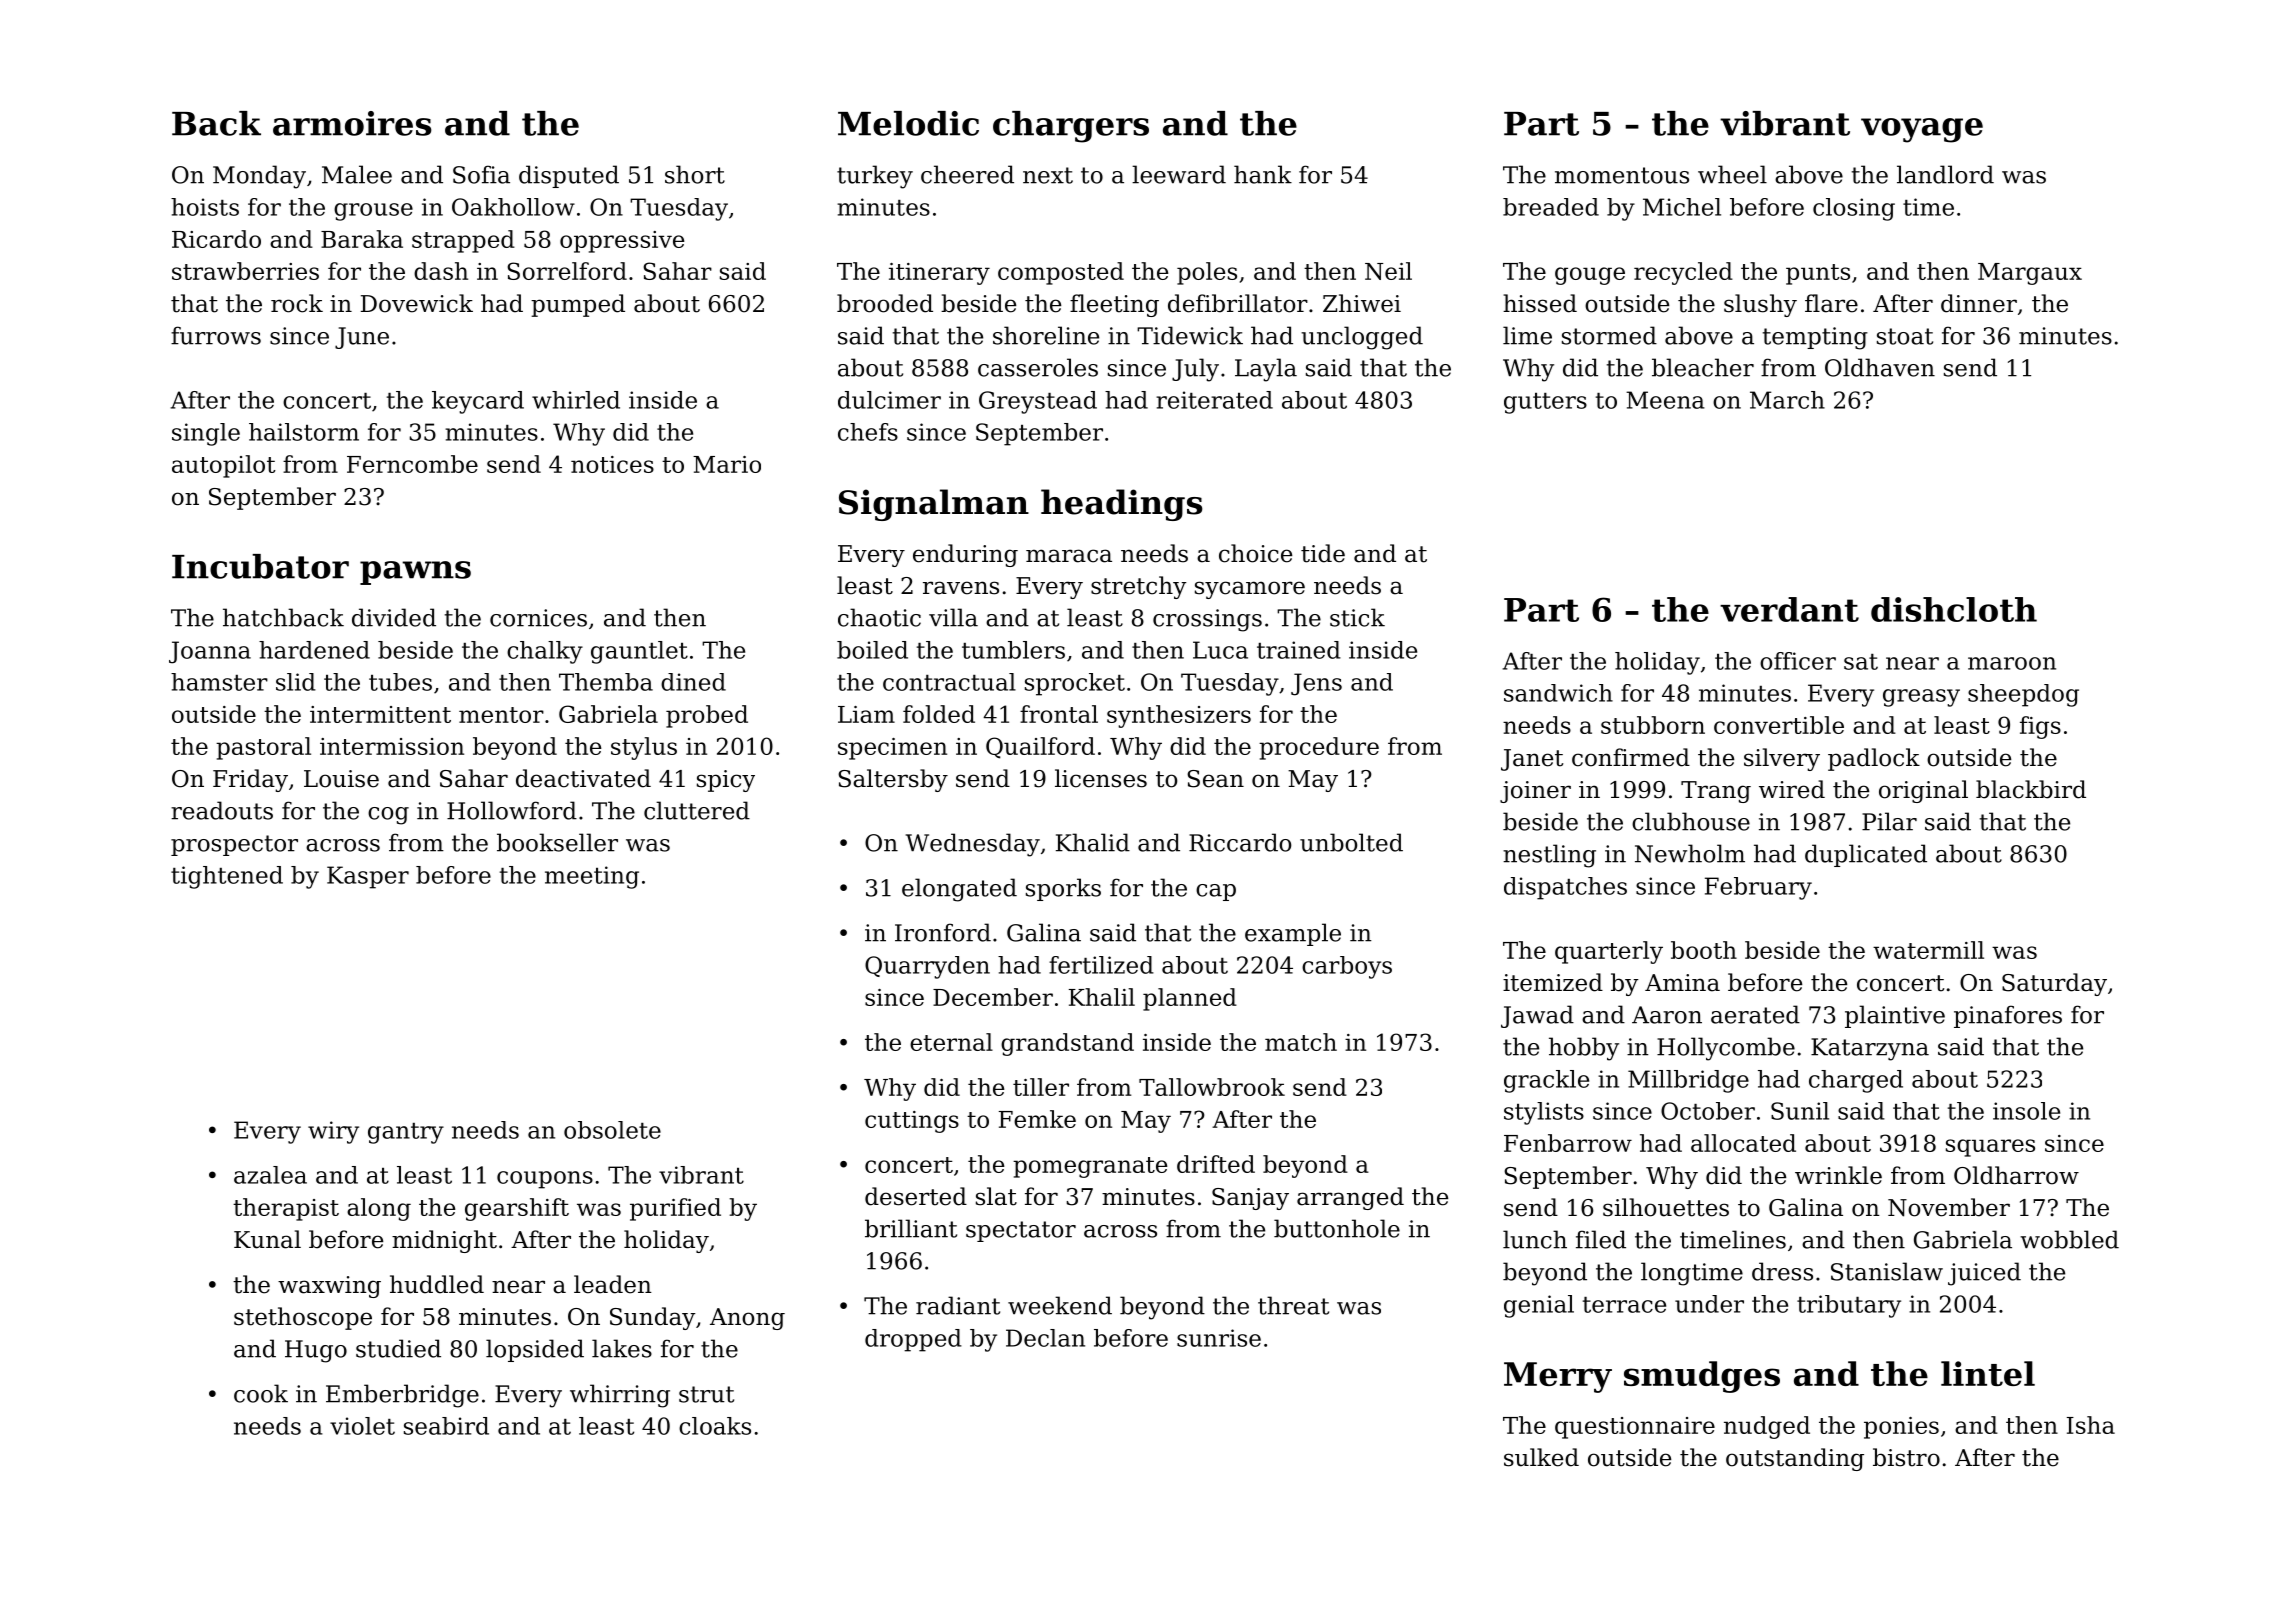  I want to click on licenses, so click(1101, 778).
